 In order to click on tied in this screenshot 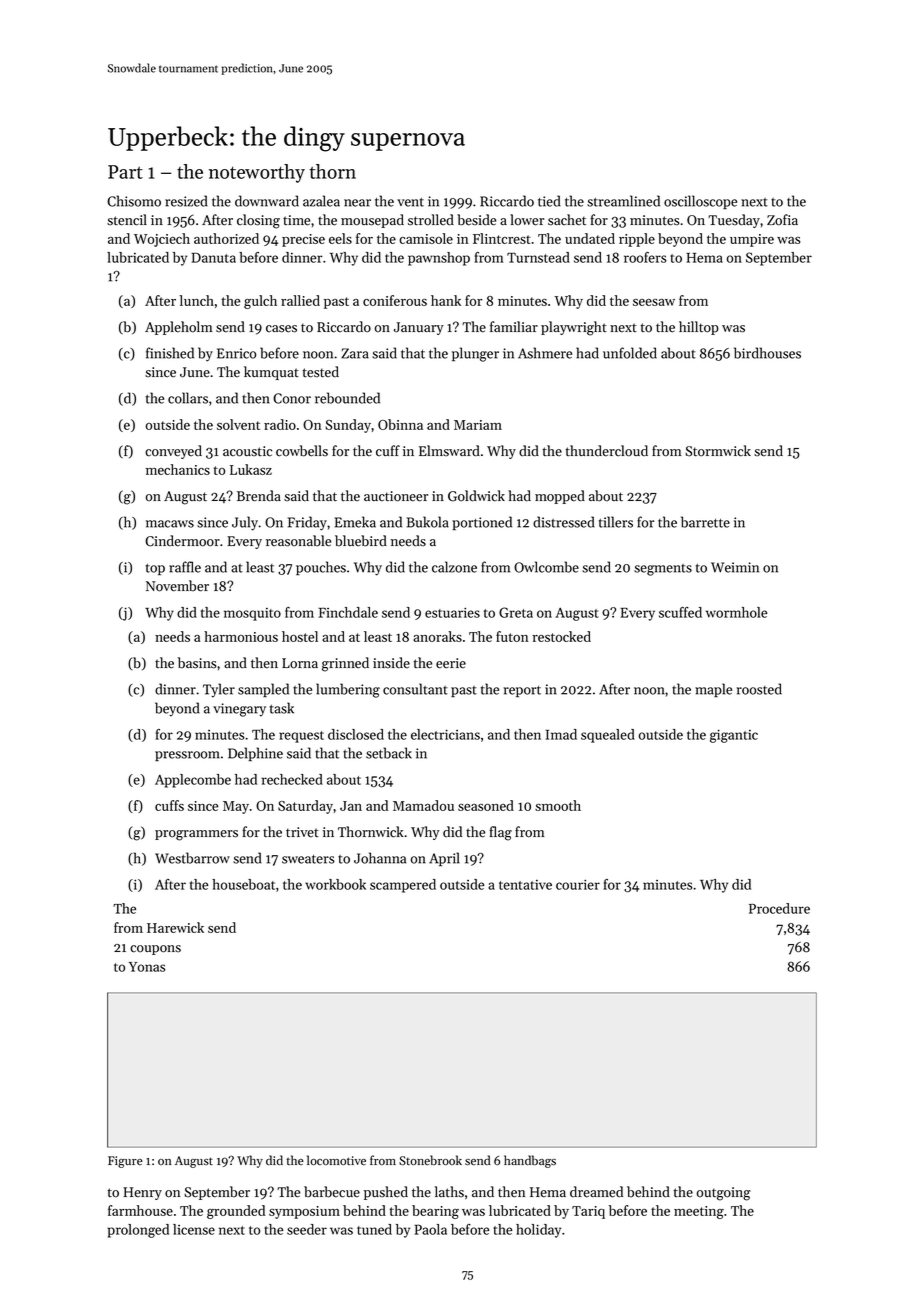, I will do `click(549, 201)`.
